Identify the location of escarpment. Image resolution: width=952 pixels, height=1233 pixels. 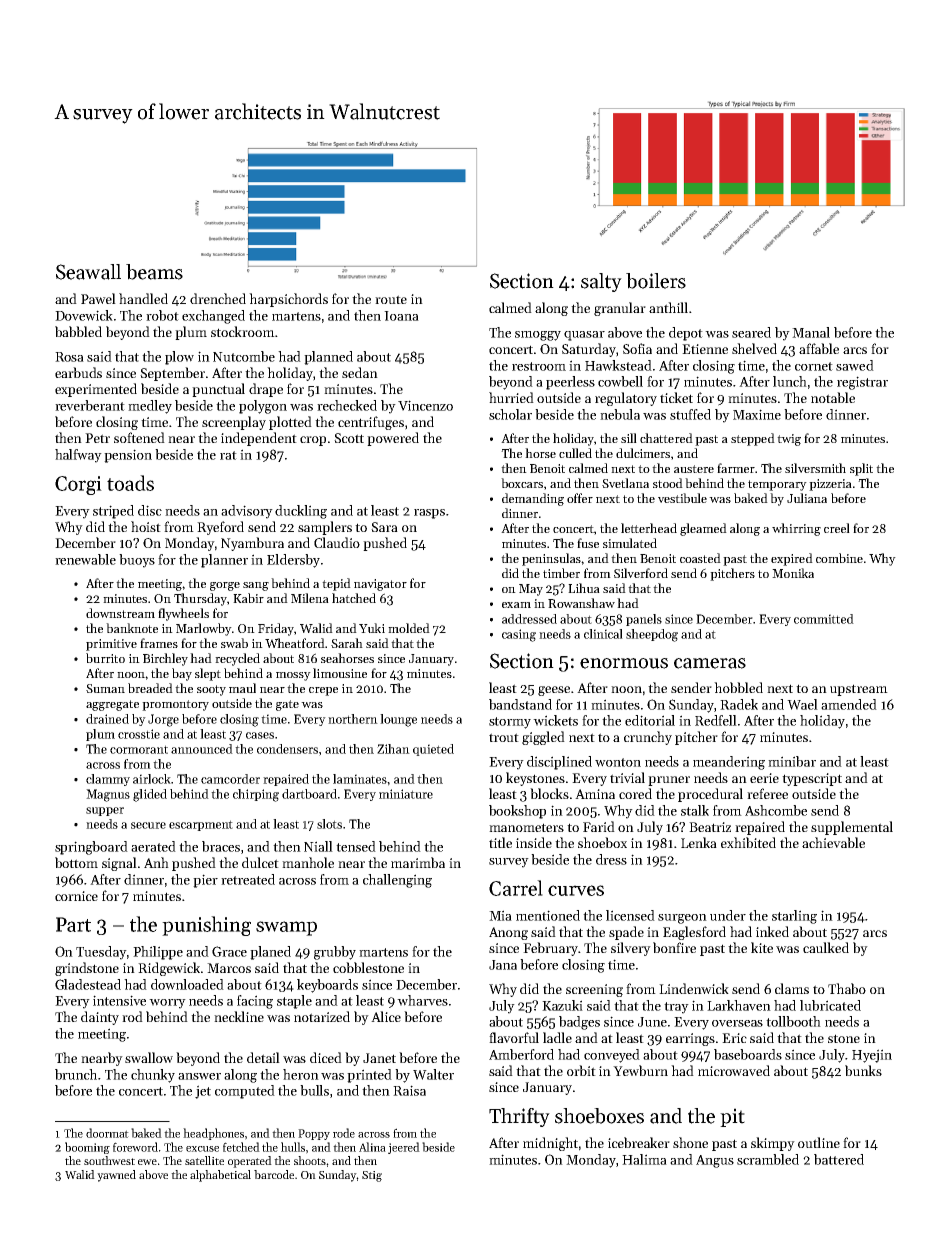
(201, 825).
